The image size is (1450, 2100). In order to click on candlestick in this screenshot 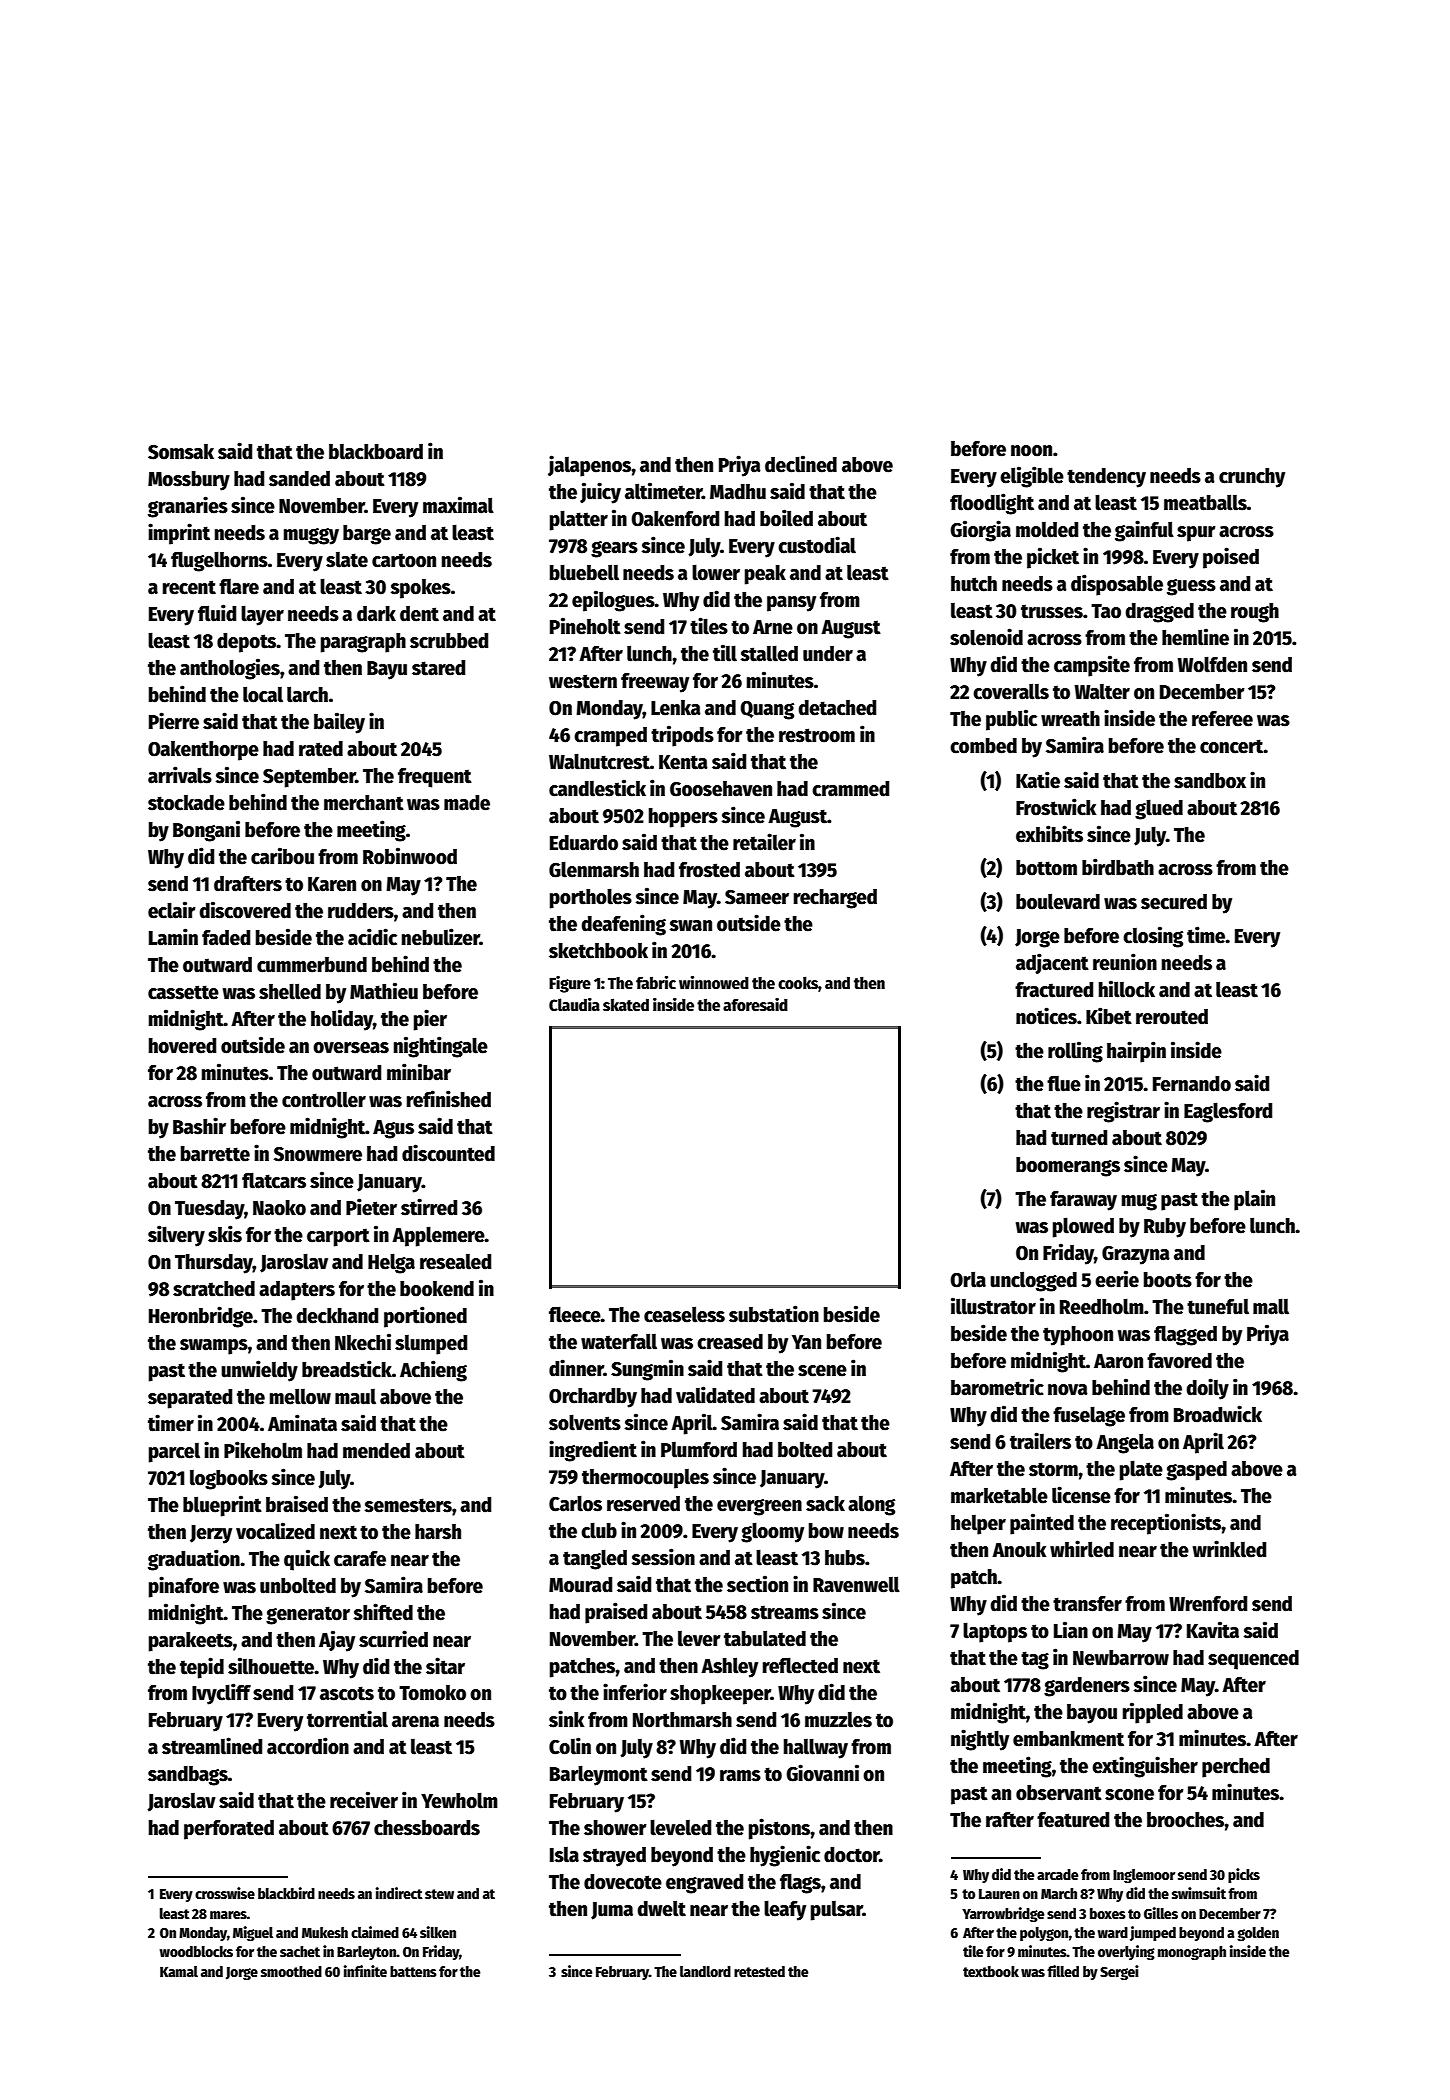, I will do `click(597, 788)`.
